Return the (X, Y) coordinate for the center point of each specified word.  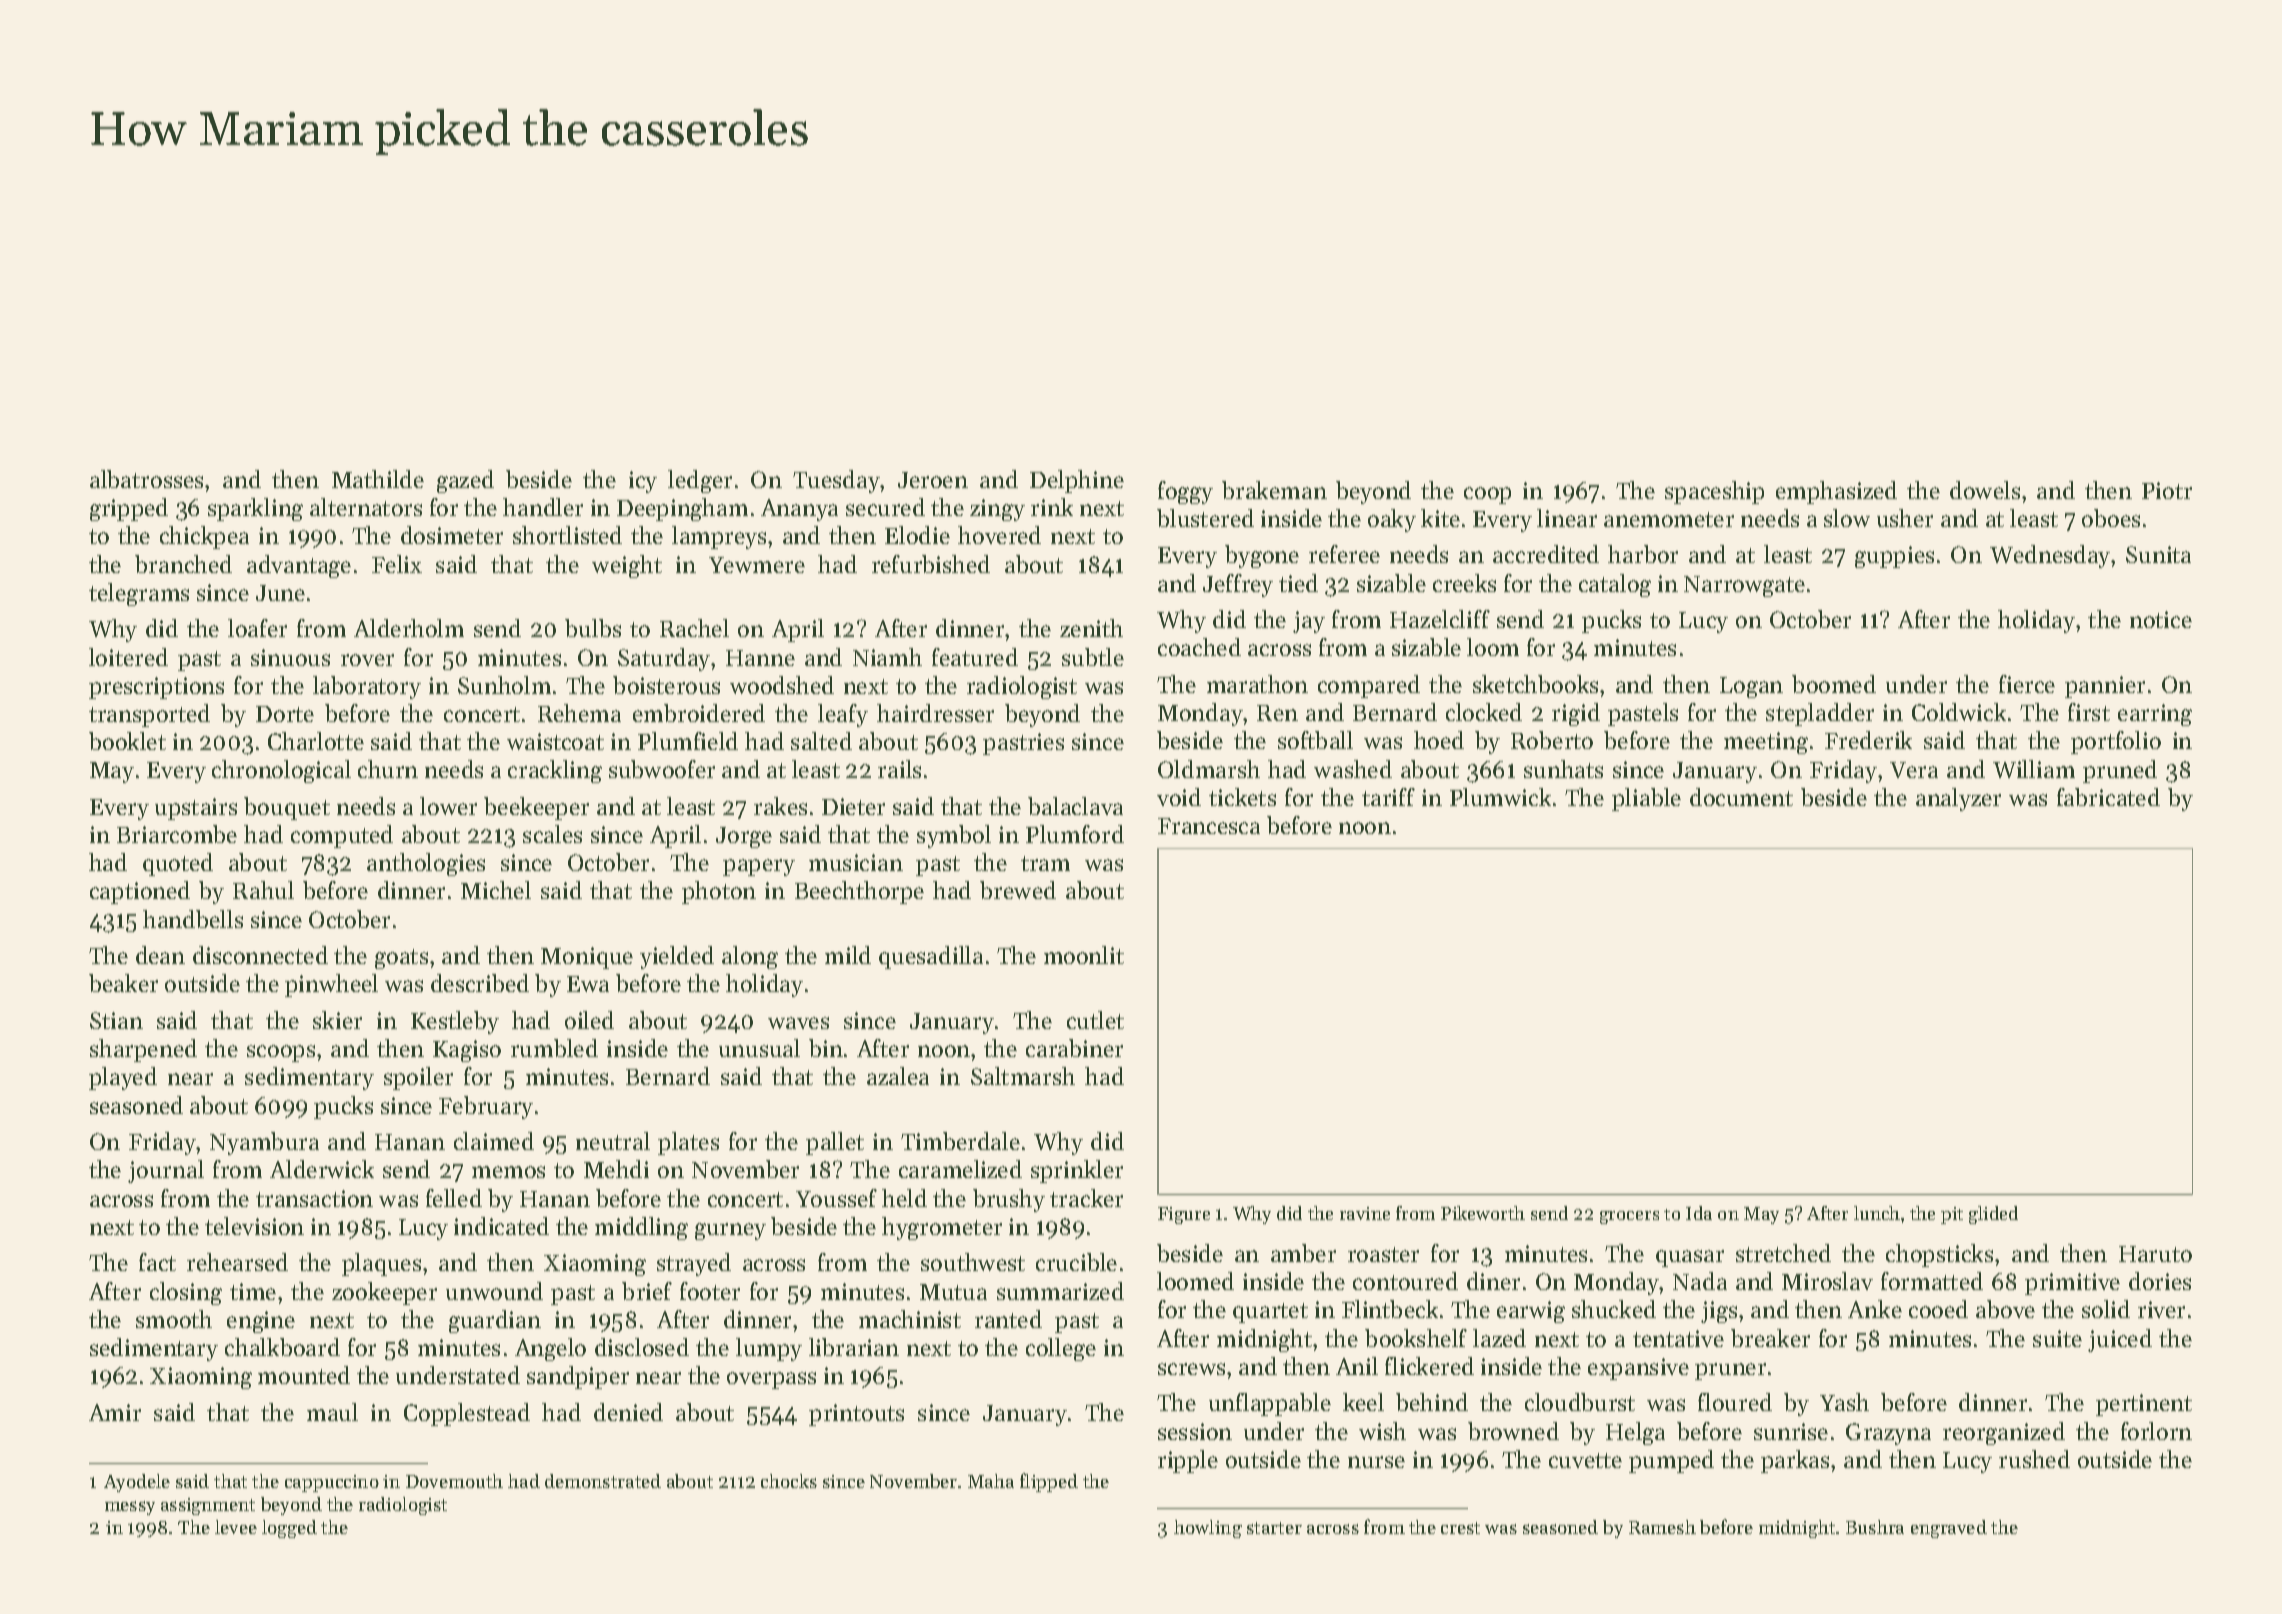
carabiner (1074, 1048)
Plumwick (1500, 797)
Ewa (588, 984)
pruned (2120, 771)
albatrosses (146, 479)
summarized (1060, 1291)
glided (1993, 1215)
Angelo (550, 1349)
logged (289, 1529)
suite (2057, 1338)
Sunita (2158, 554)
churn (388, 769)
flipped (1049, 1482)
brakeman (1274, 490)
